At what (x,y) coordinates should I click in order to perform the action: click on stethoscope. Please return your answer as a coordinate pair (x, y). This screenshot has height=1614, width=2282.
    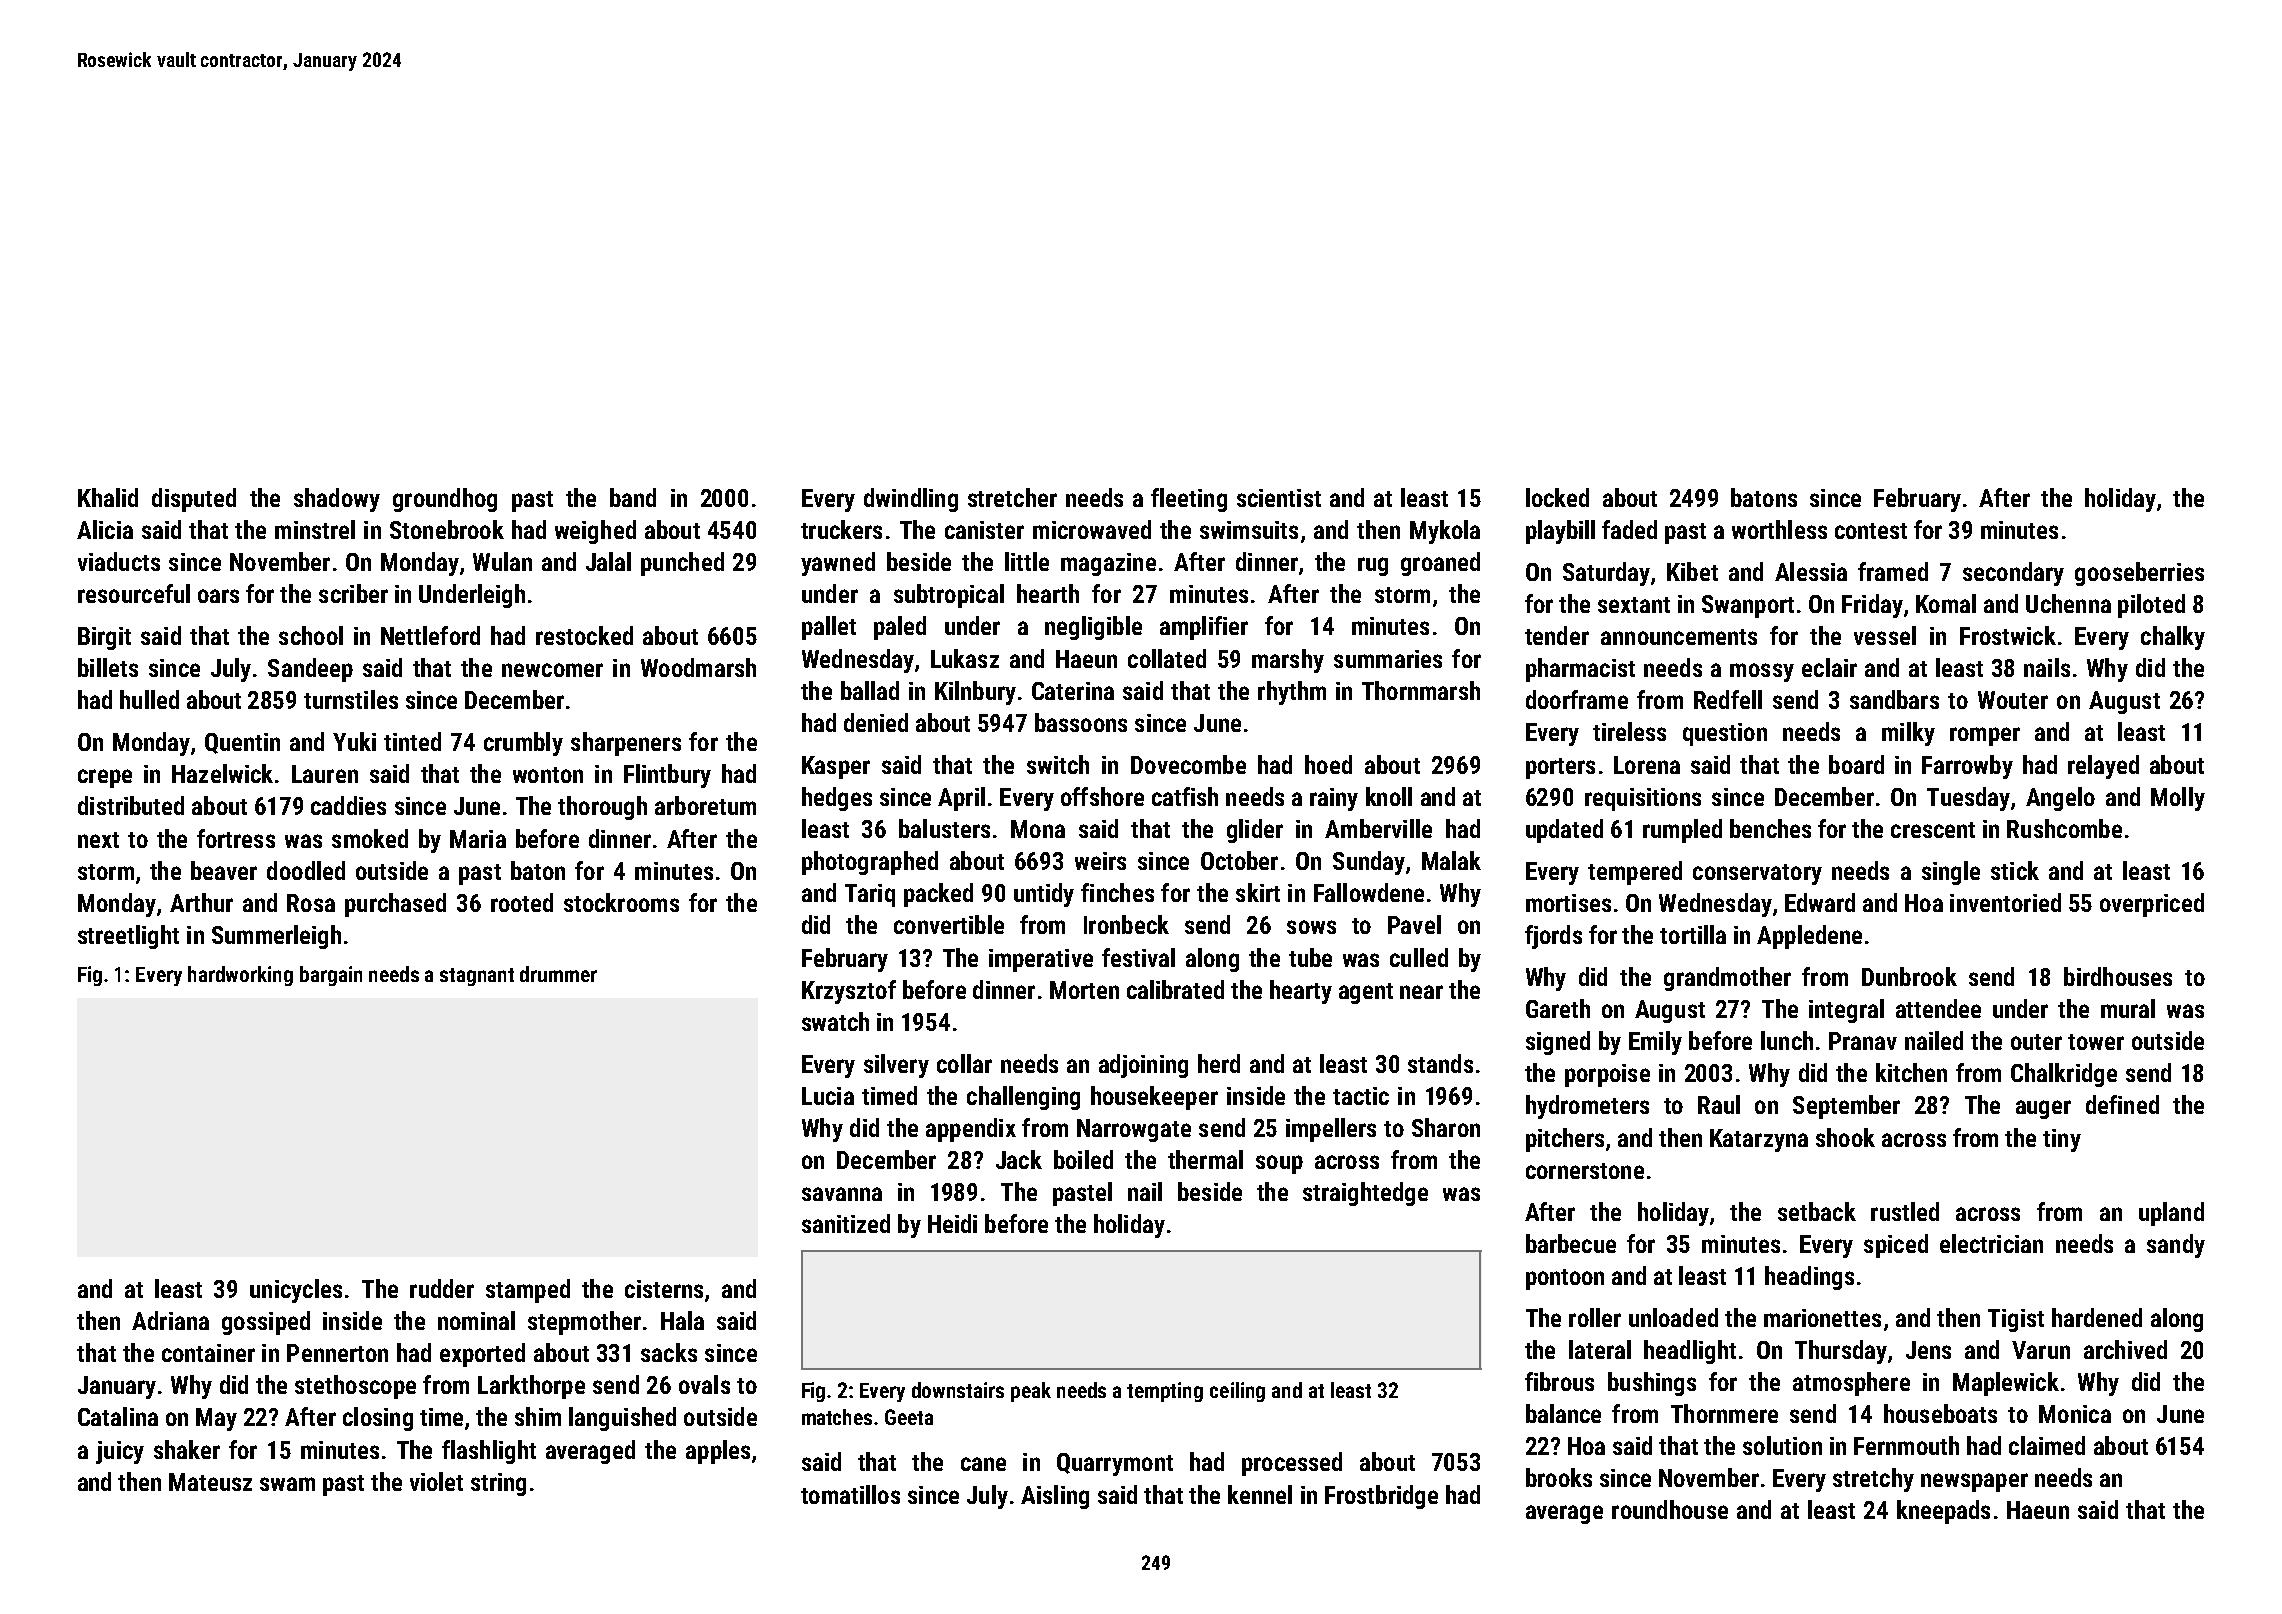
    Looking at the image, I should click on (355, 1387).
